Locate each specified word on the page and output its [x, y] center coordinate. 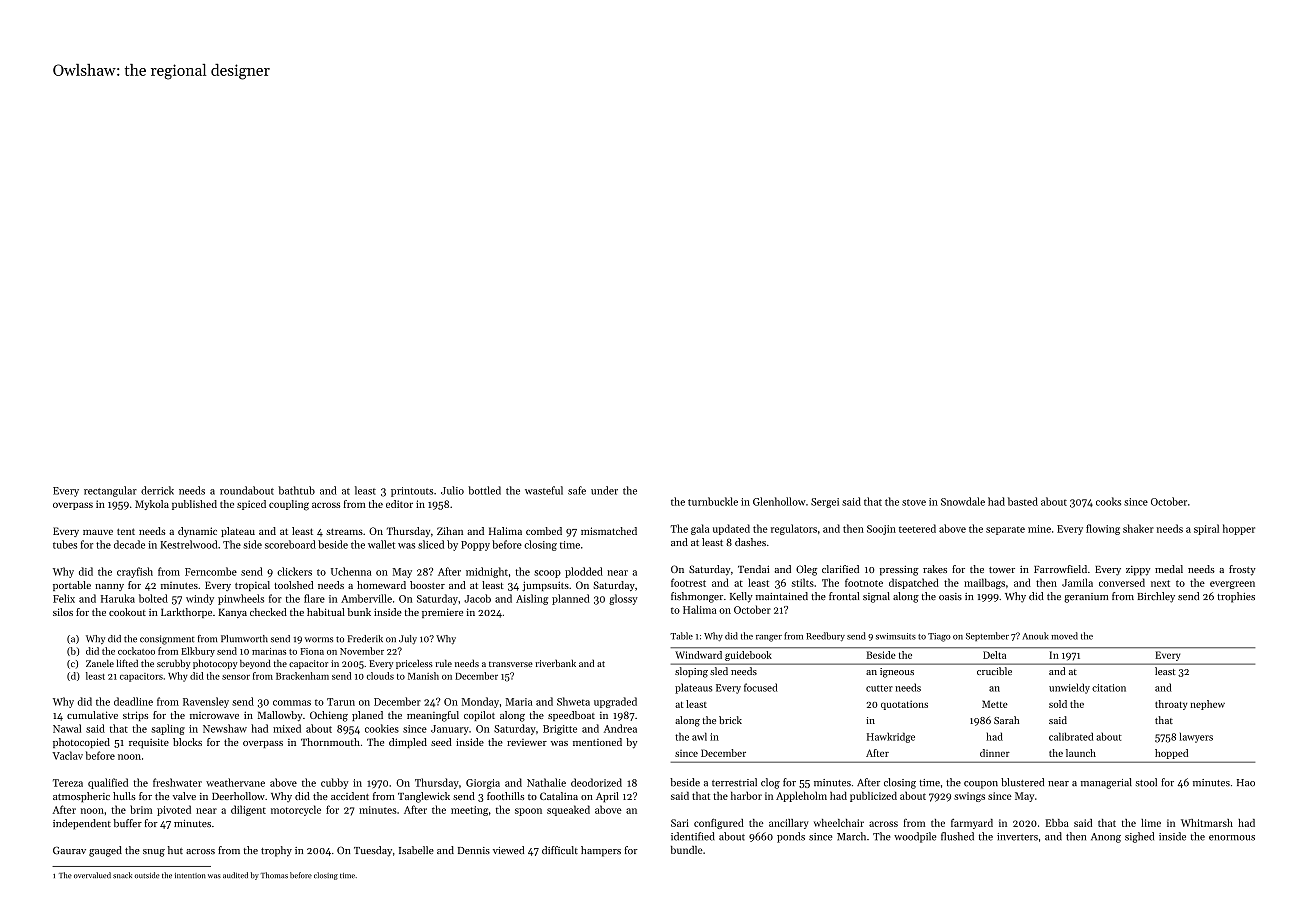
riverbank [555, 663]
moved [1064, 636]
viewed [508, 850]
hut [175, 850]
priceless [414, 664]
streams [344, 531]
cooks [1108, 501]
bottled [484, 490]
